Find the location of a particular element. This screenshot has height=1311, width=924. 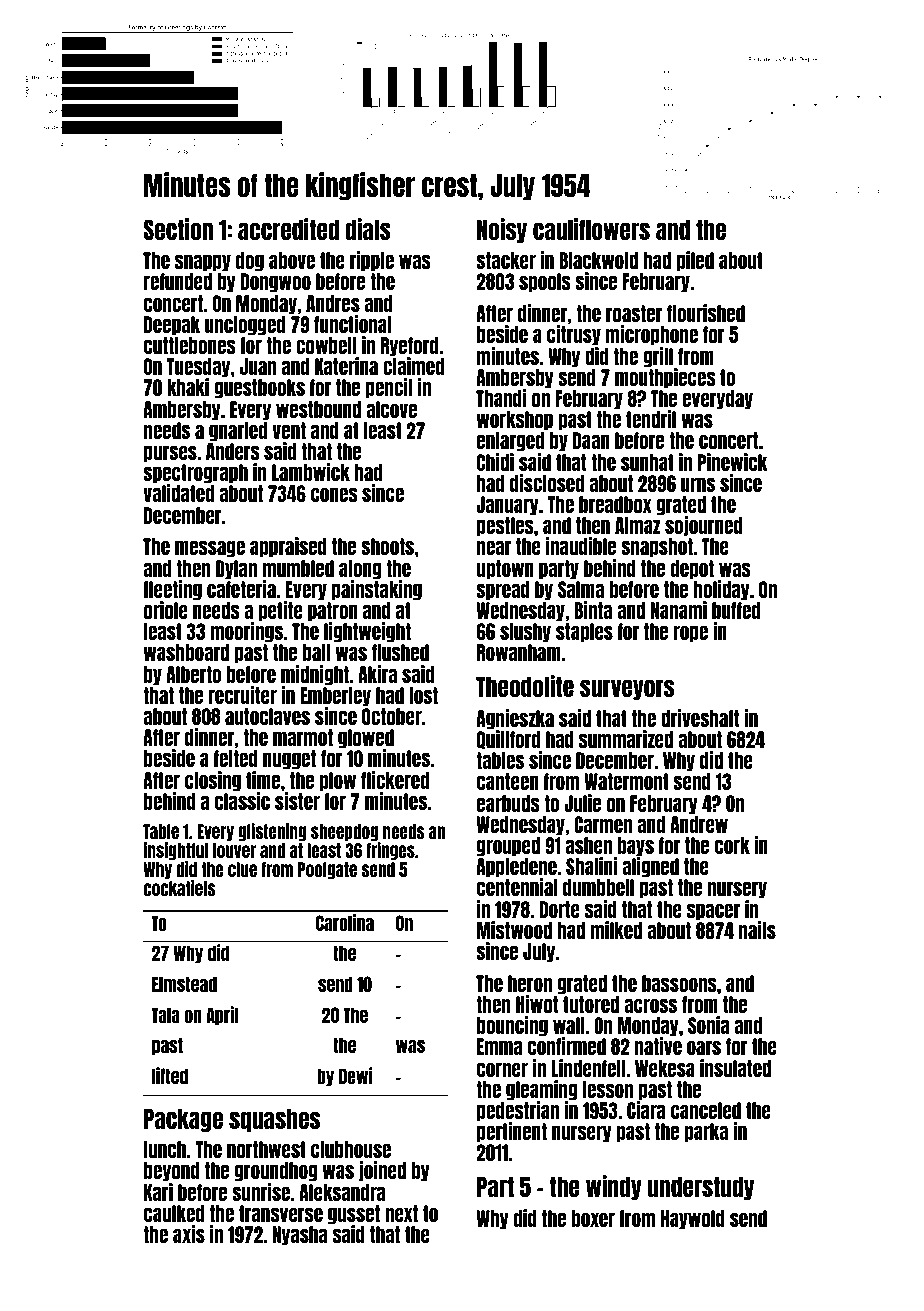

Andres is located at coordinates (333, 303).
